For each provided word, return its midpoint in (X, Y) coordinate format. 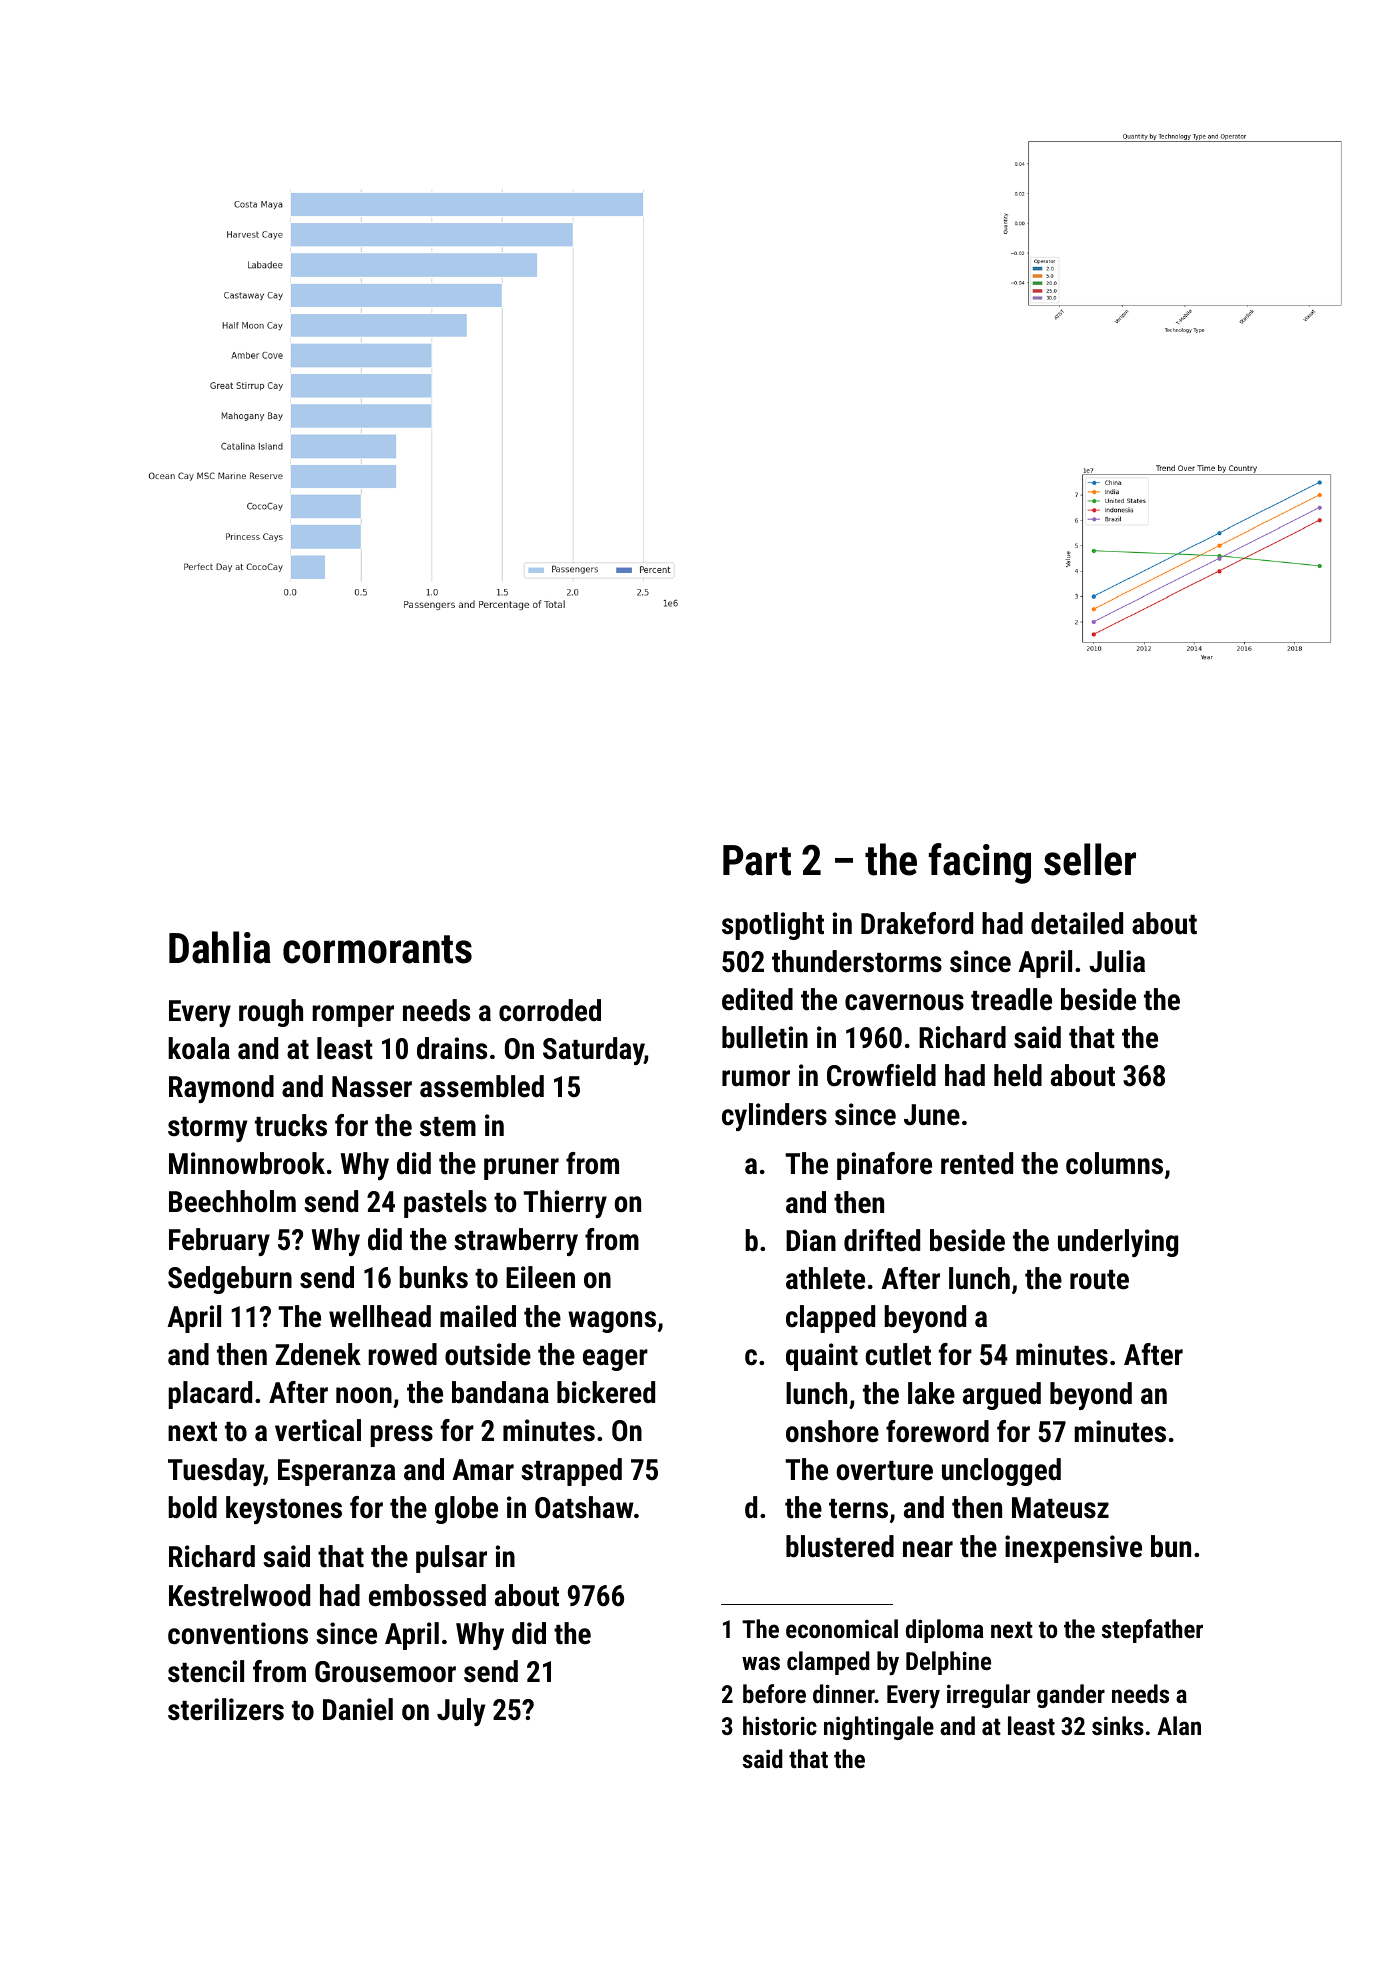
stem (448, 1127)
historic (780, 1725)
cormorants (377, 949)
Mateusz (1060, 1508)
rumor (756, 1078)
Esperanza (336, 1472)
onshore (832, 1431)
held (1018, 1075)
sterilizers (226, 1709)
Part (757, 860)
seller (1090, 859)
